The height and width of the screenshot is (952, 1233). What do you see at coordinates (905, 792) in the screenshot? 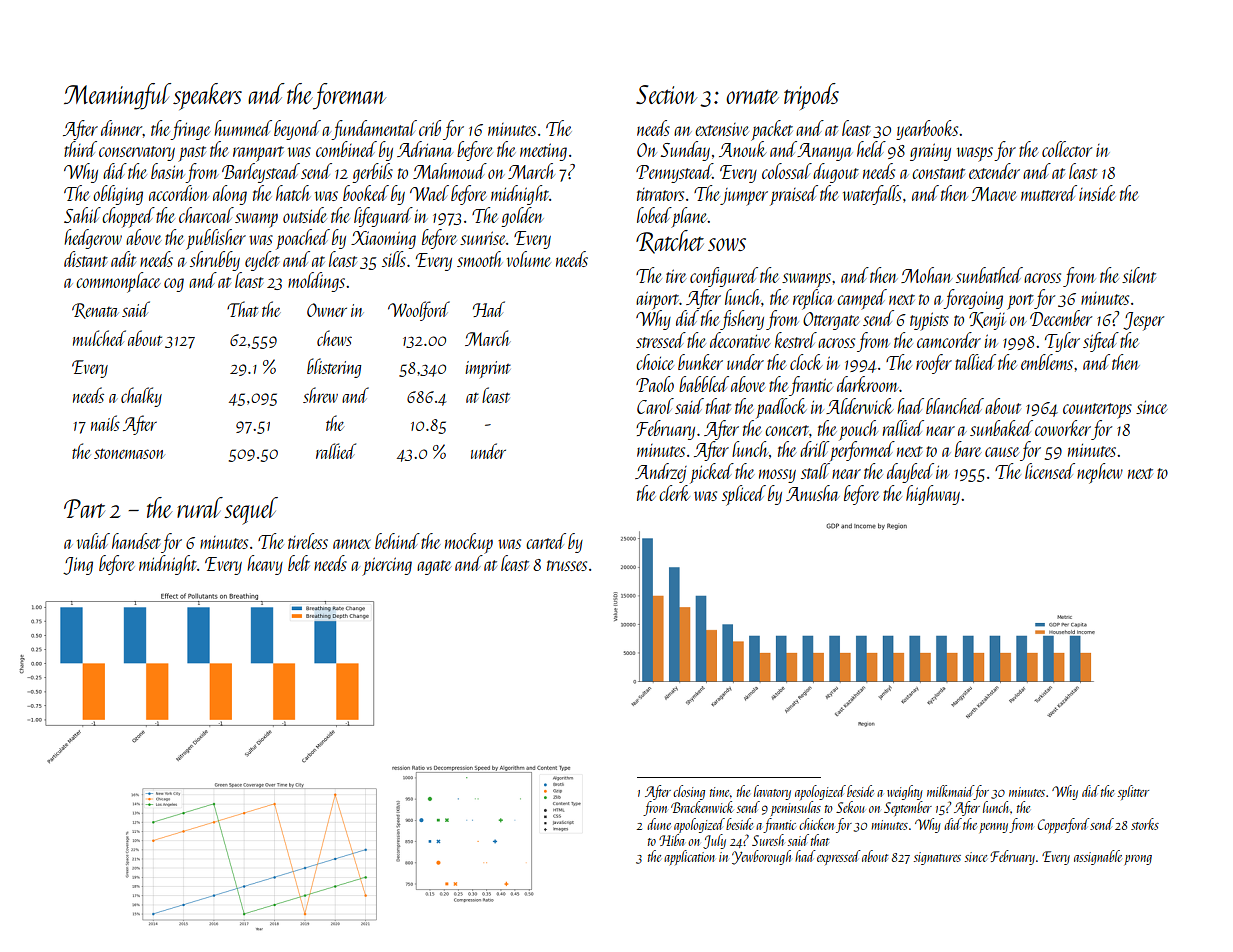
I see `weighty` at bounding box center [905, 792].
